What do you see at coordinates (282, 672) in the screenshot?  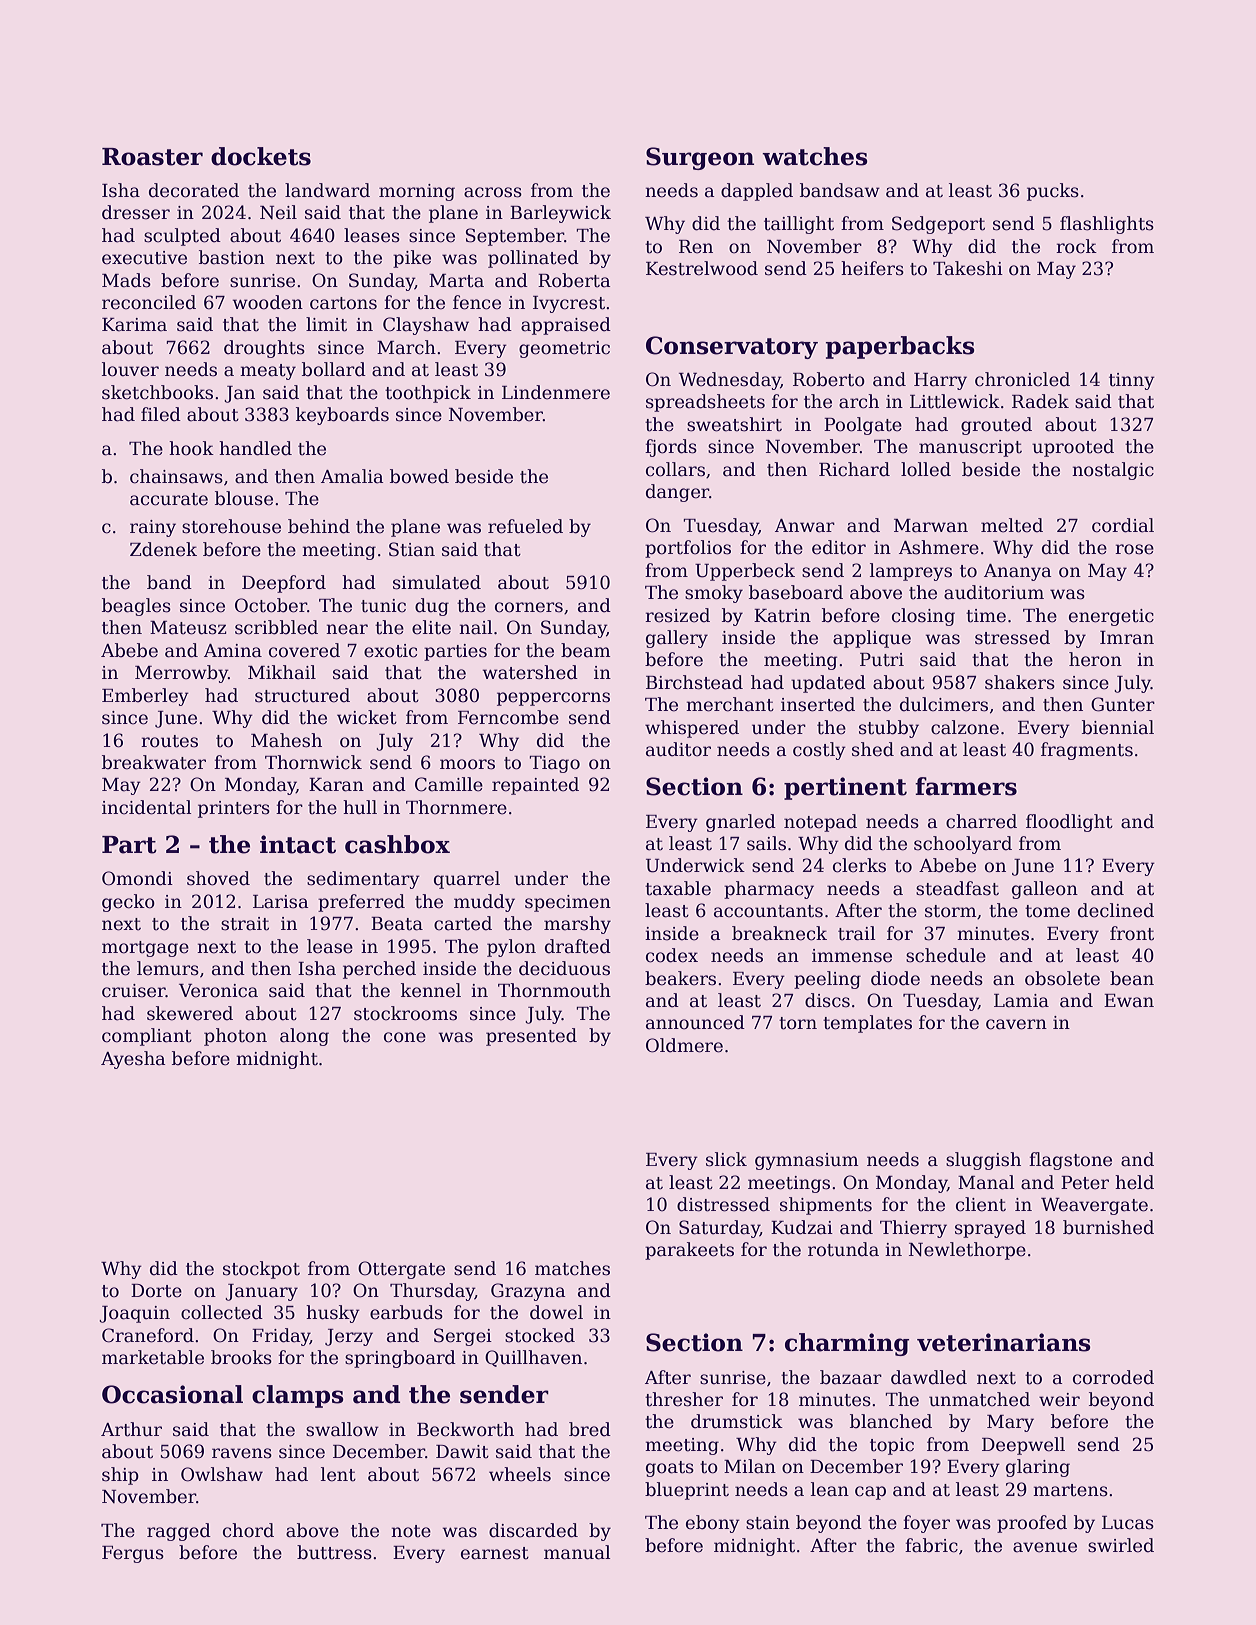 I see `Mikhail` at bounding box center [282, 672].
